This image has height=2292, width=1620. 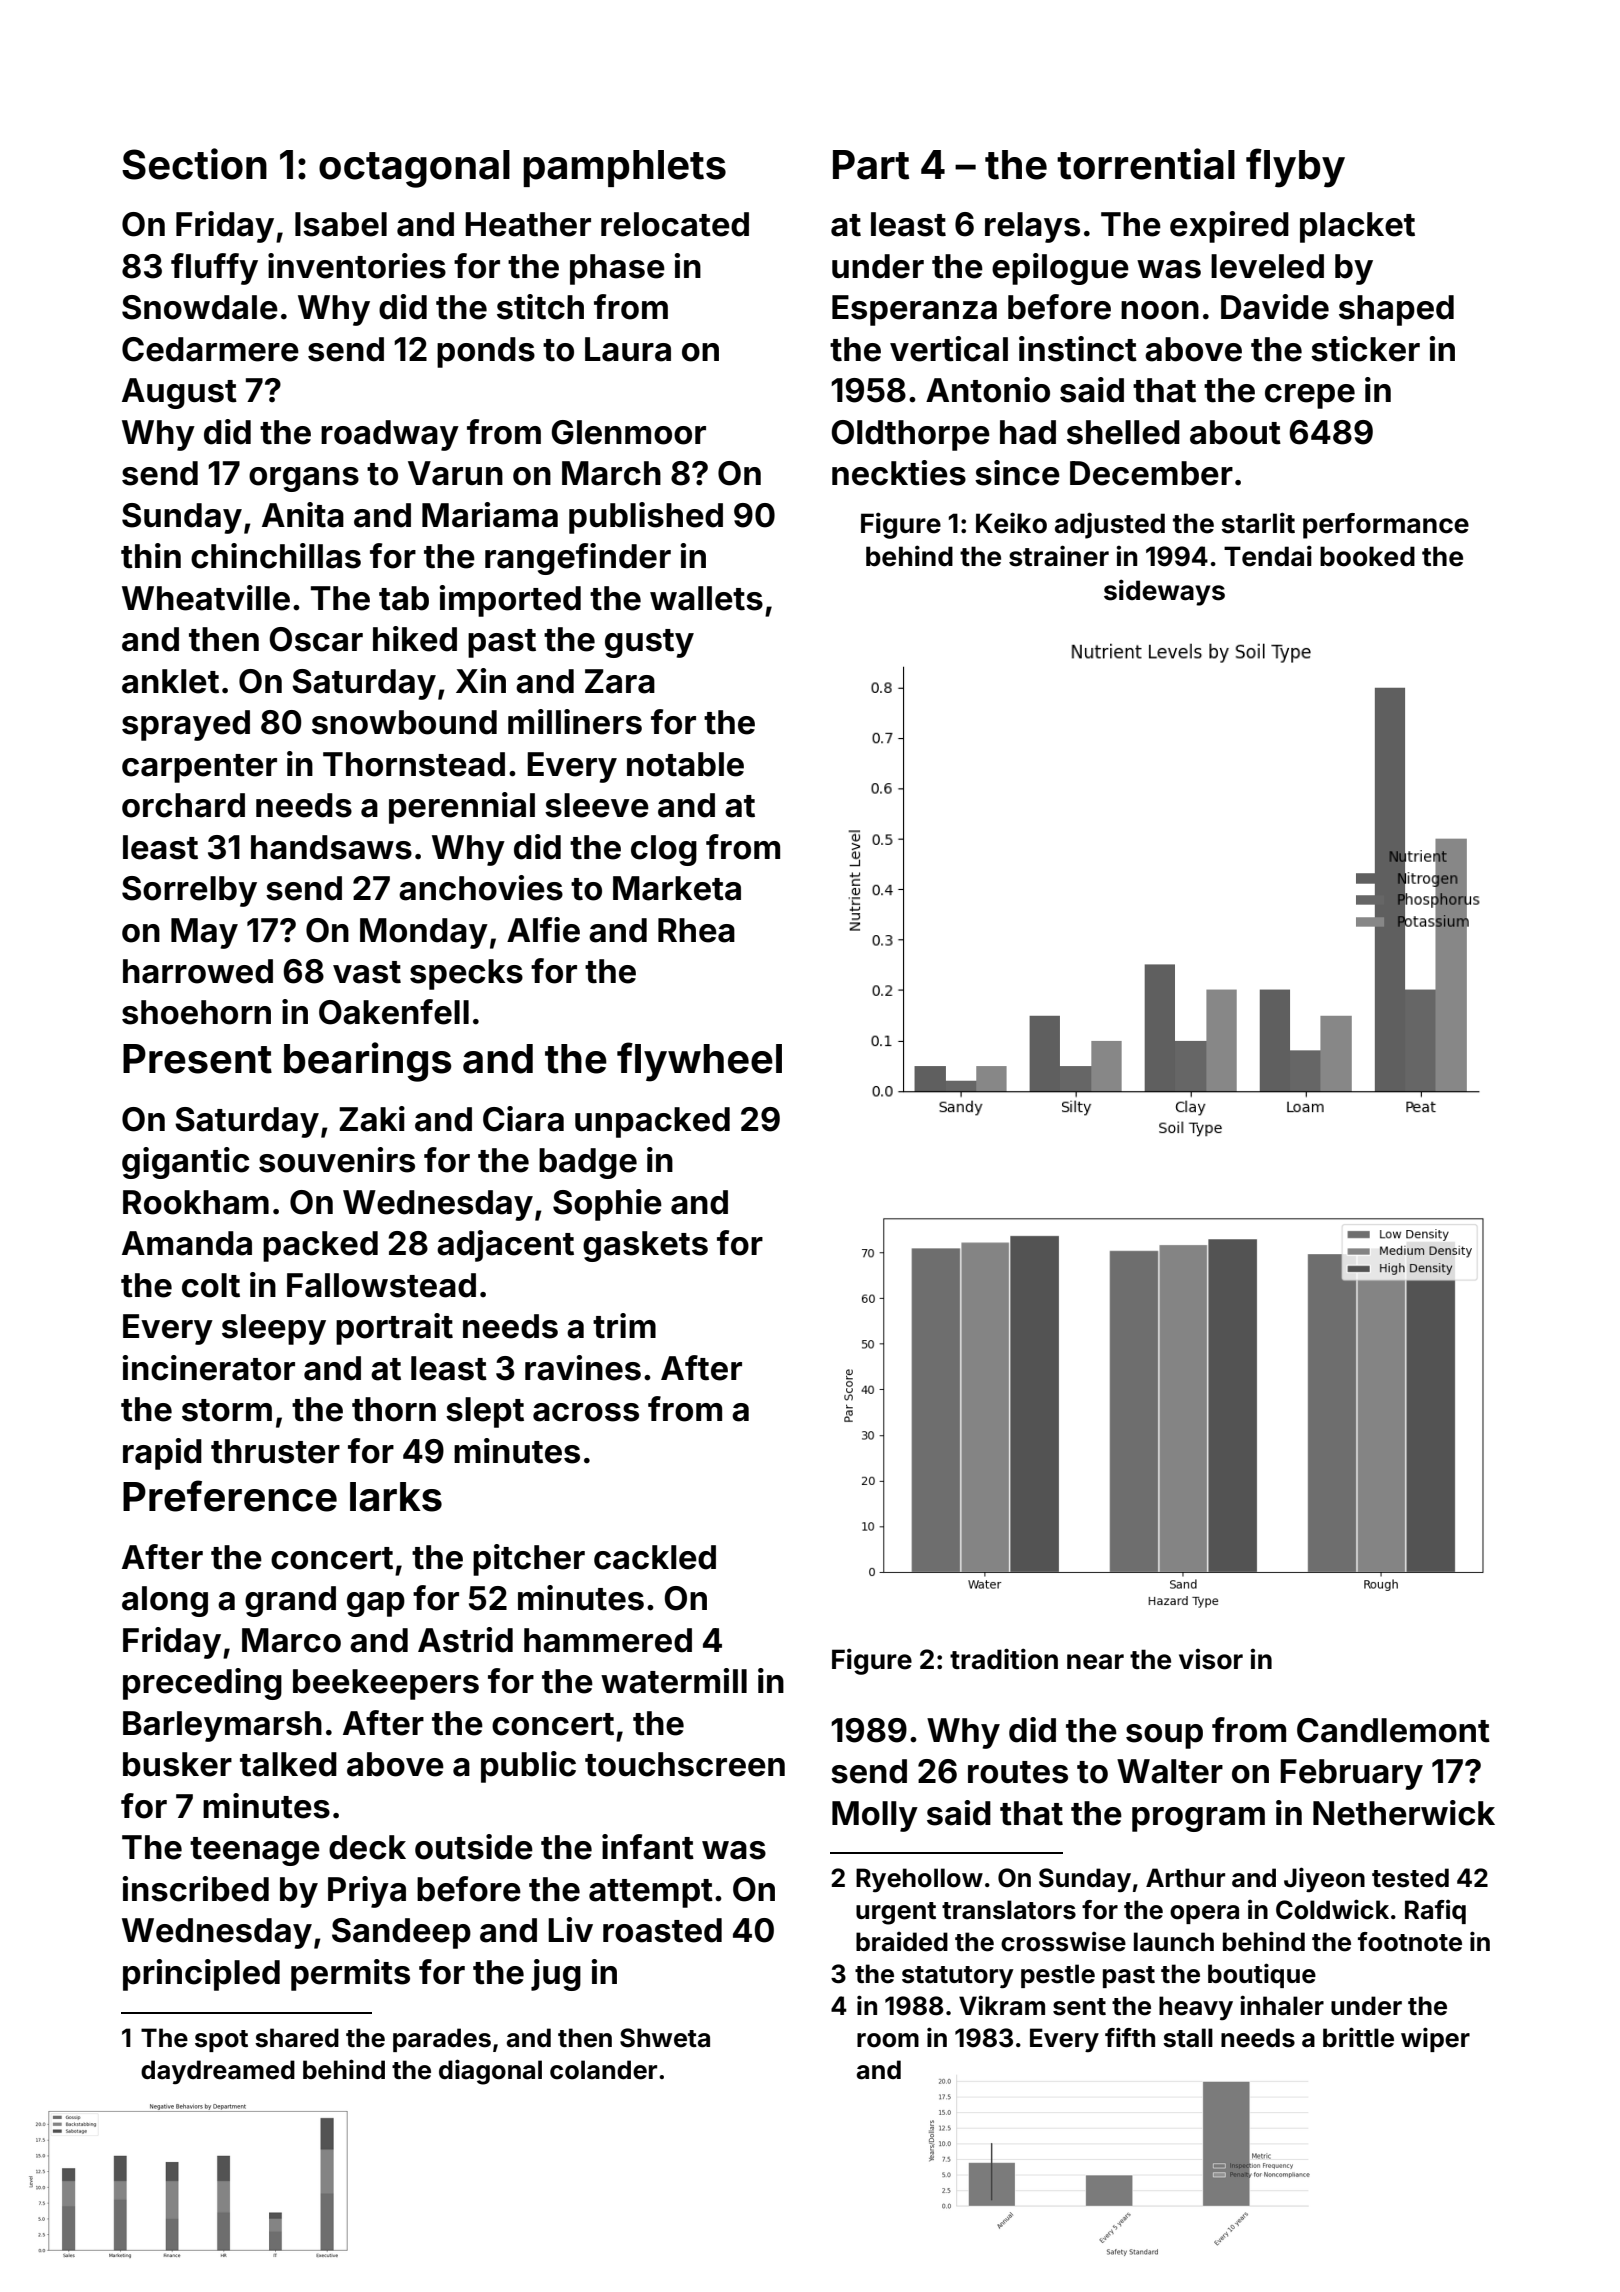 I want to click on flywheel, so click(x=699, y=1062).
